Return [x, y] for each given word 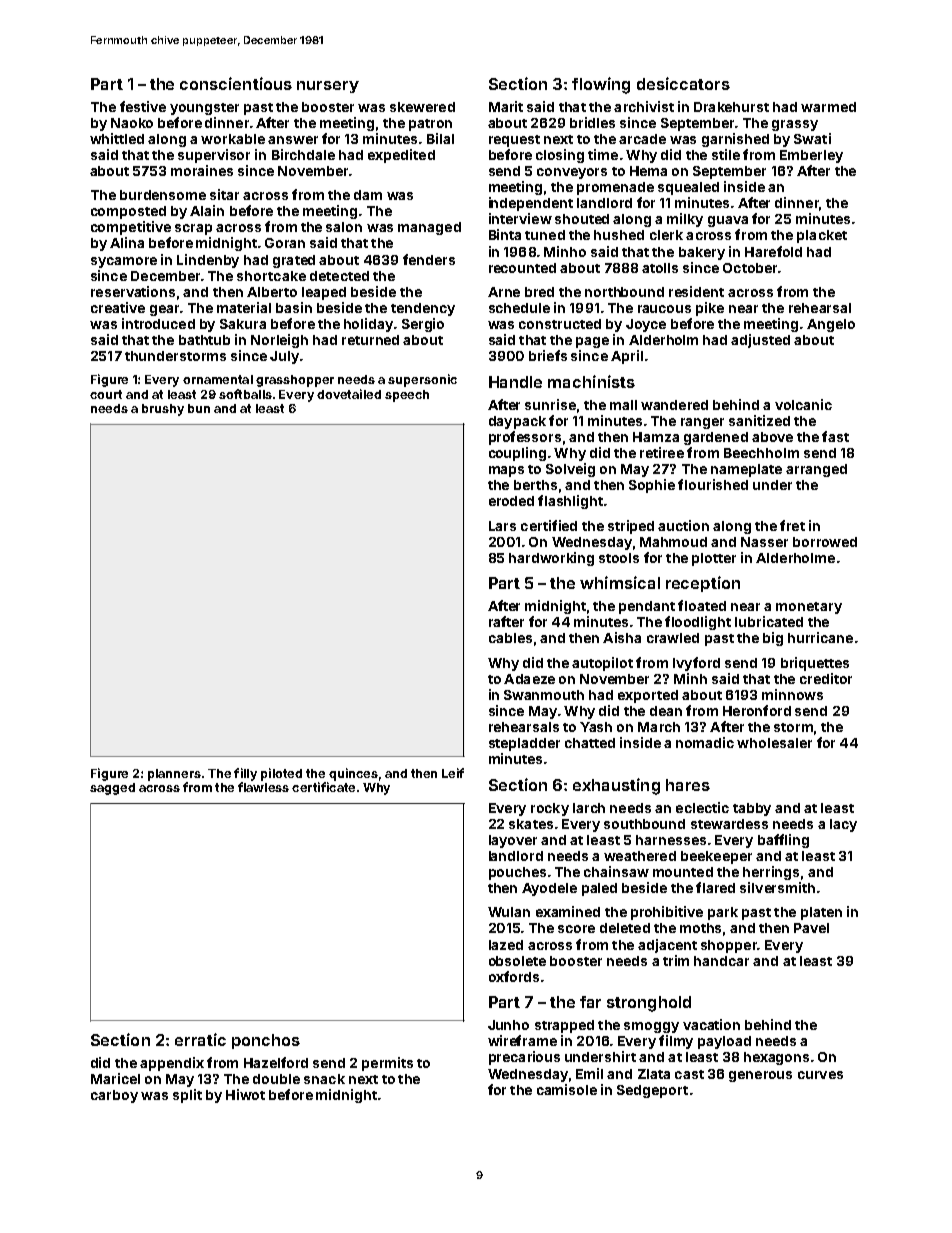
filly [245, 774]
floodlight [698, 623]
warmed [828, 107]
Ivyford [696, 664]
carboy [114, 1096]
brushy [163, 410]
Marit [506, 106]
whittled [117, 138]
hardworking [551, 559]
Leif [453, 773]
